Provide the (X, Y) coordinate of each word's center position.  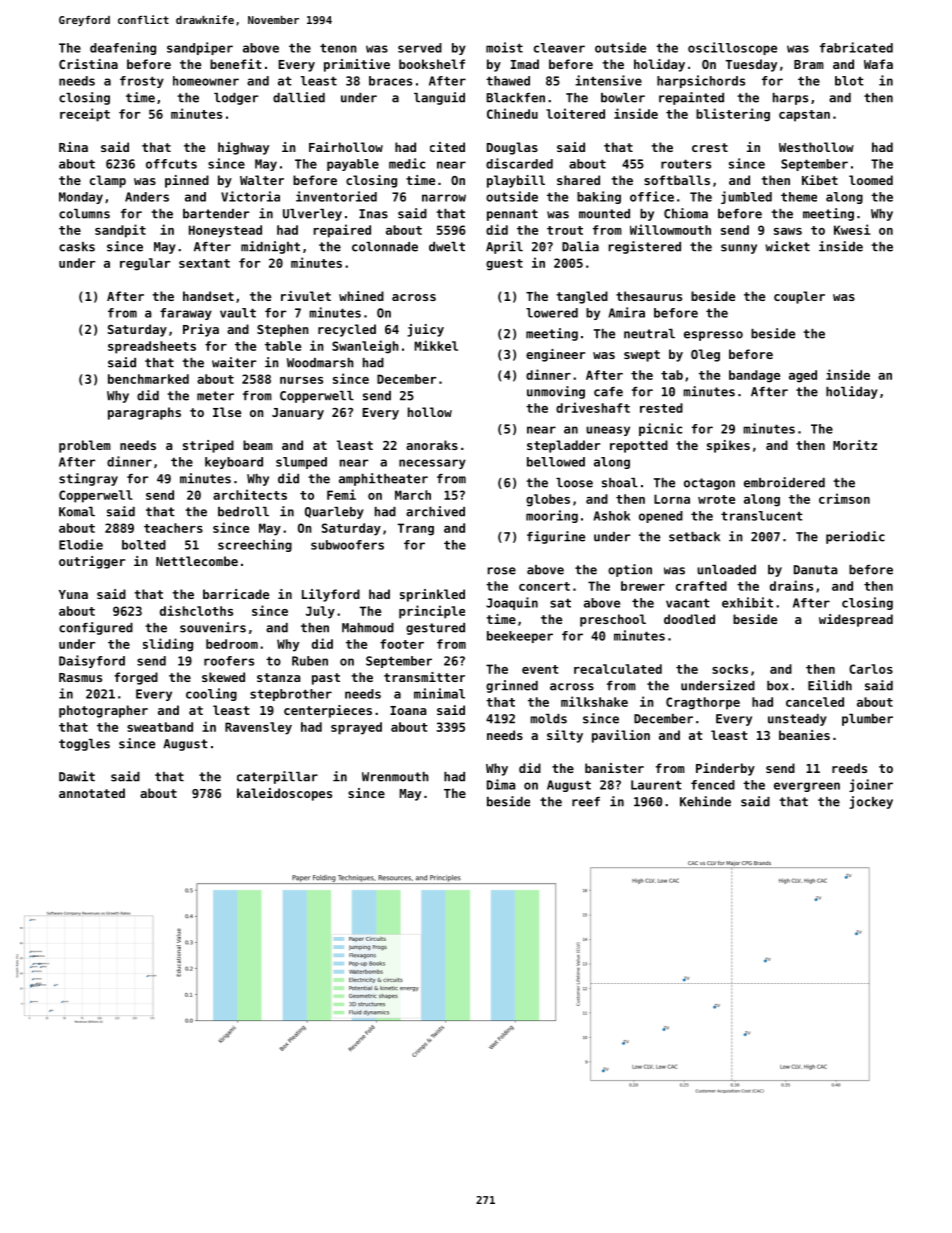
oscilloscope (732, 48)
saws (788, 231)
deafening (123, 48)
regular (145, 264)
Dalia (580, 246)
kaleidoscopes (284, 794)
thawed (508, 81)
